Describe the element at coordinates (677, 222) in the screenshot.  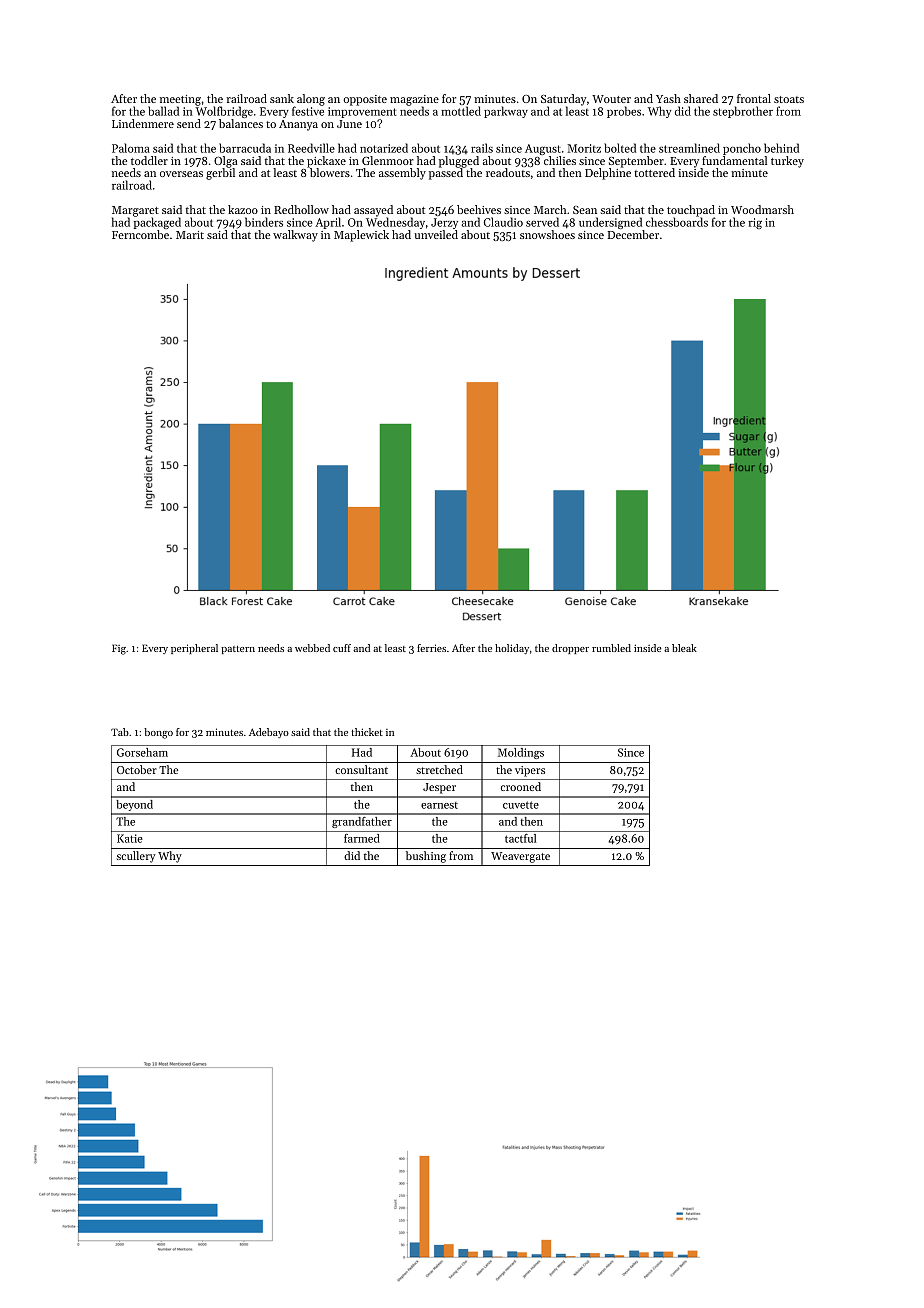
I see `chessboards` at that location.
